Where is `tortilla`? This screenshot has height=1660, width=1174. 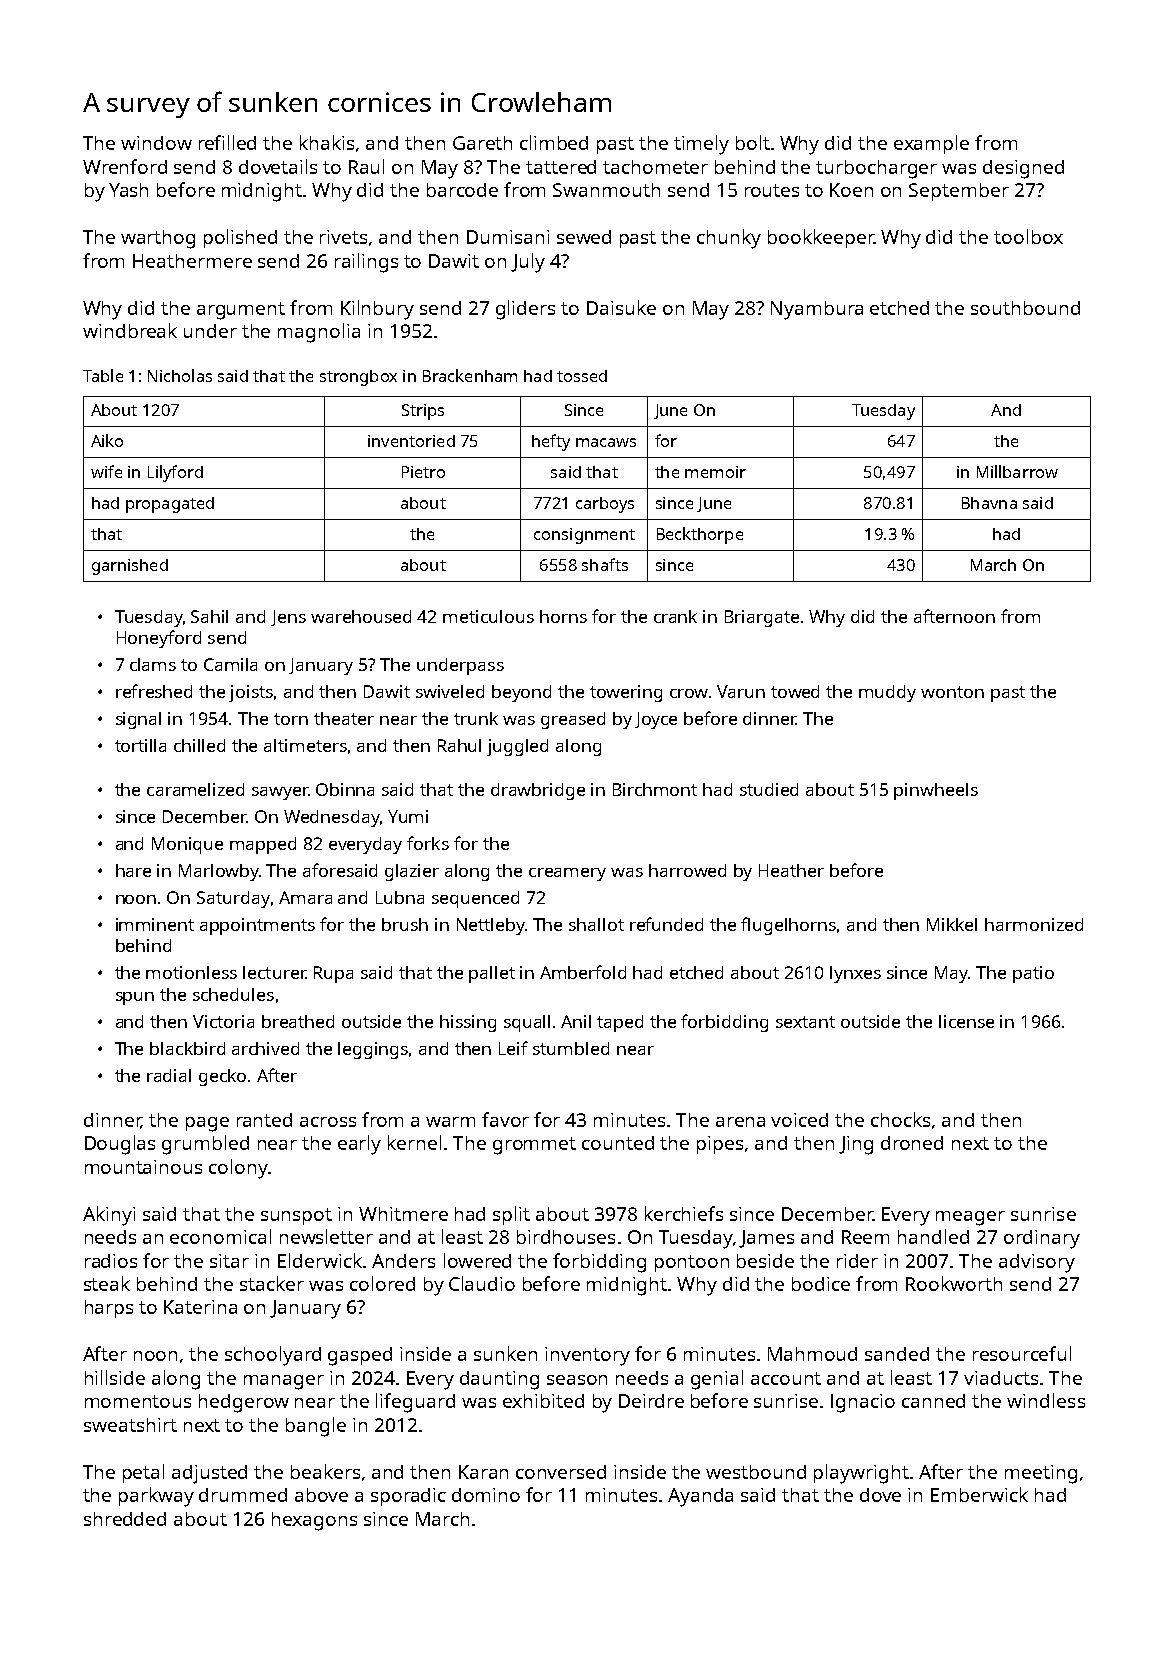 tortilla is located at coordinates (140, 745).
